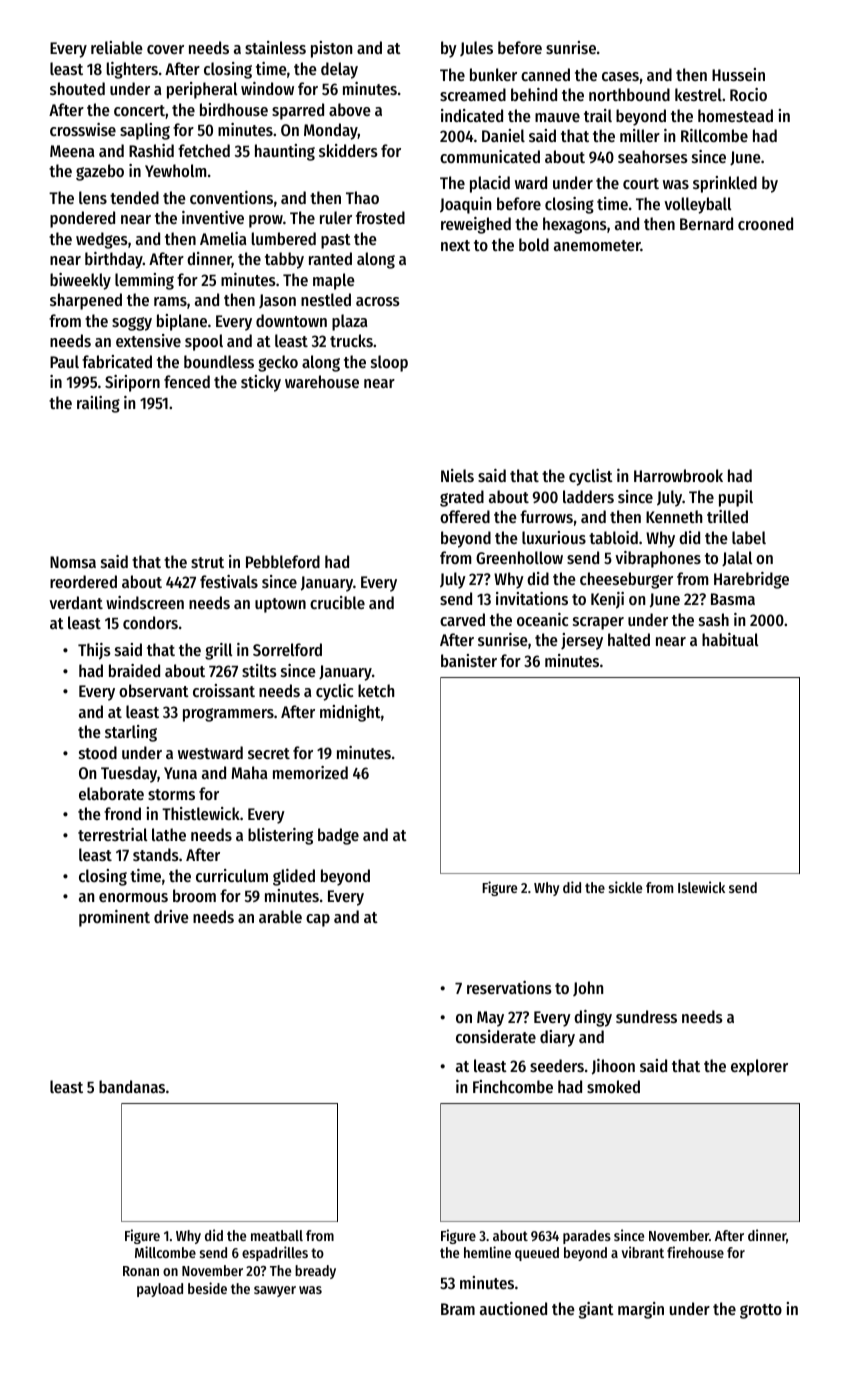  I want to click on cyclist, so click(591, 477).
